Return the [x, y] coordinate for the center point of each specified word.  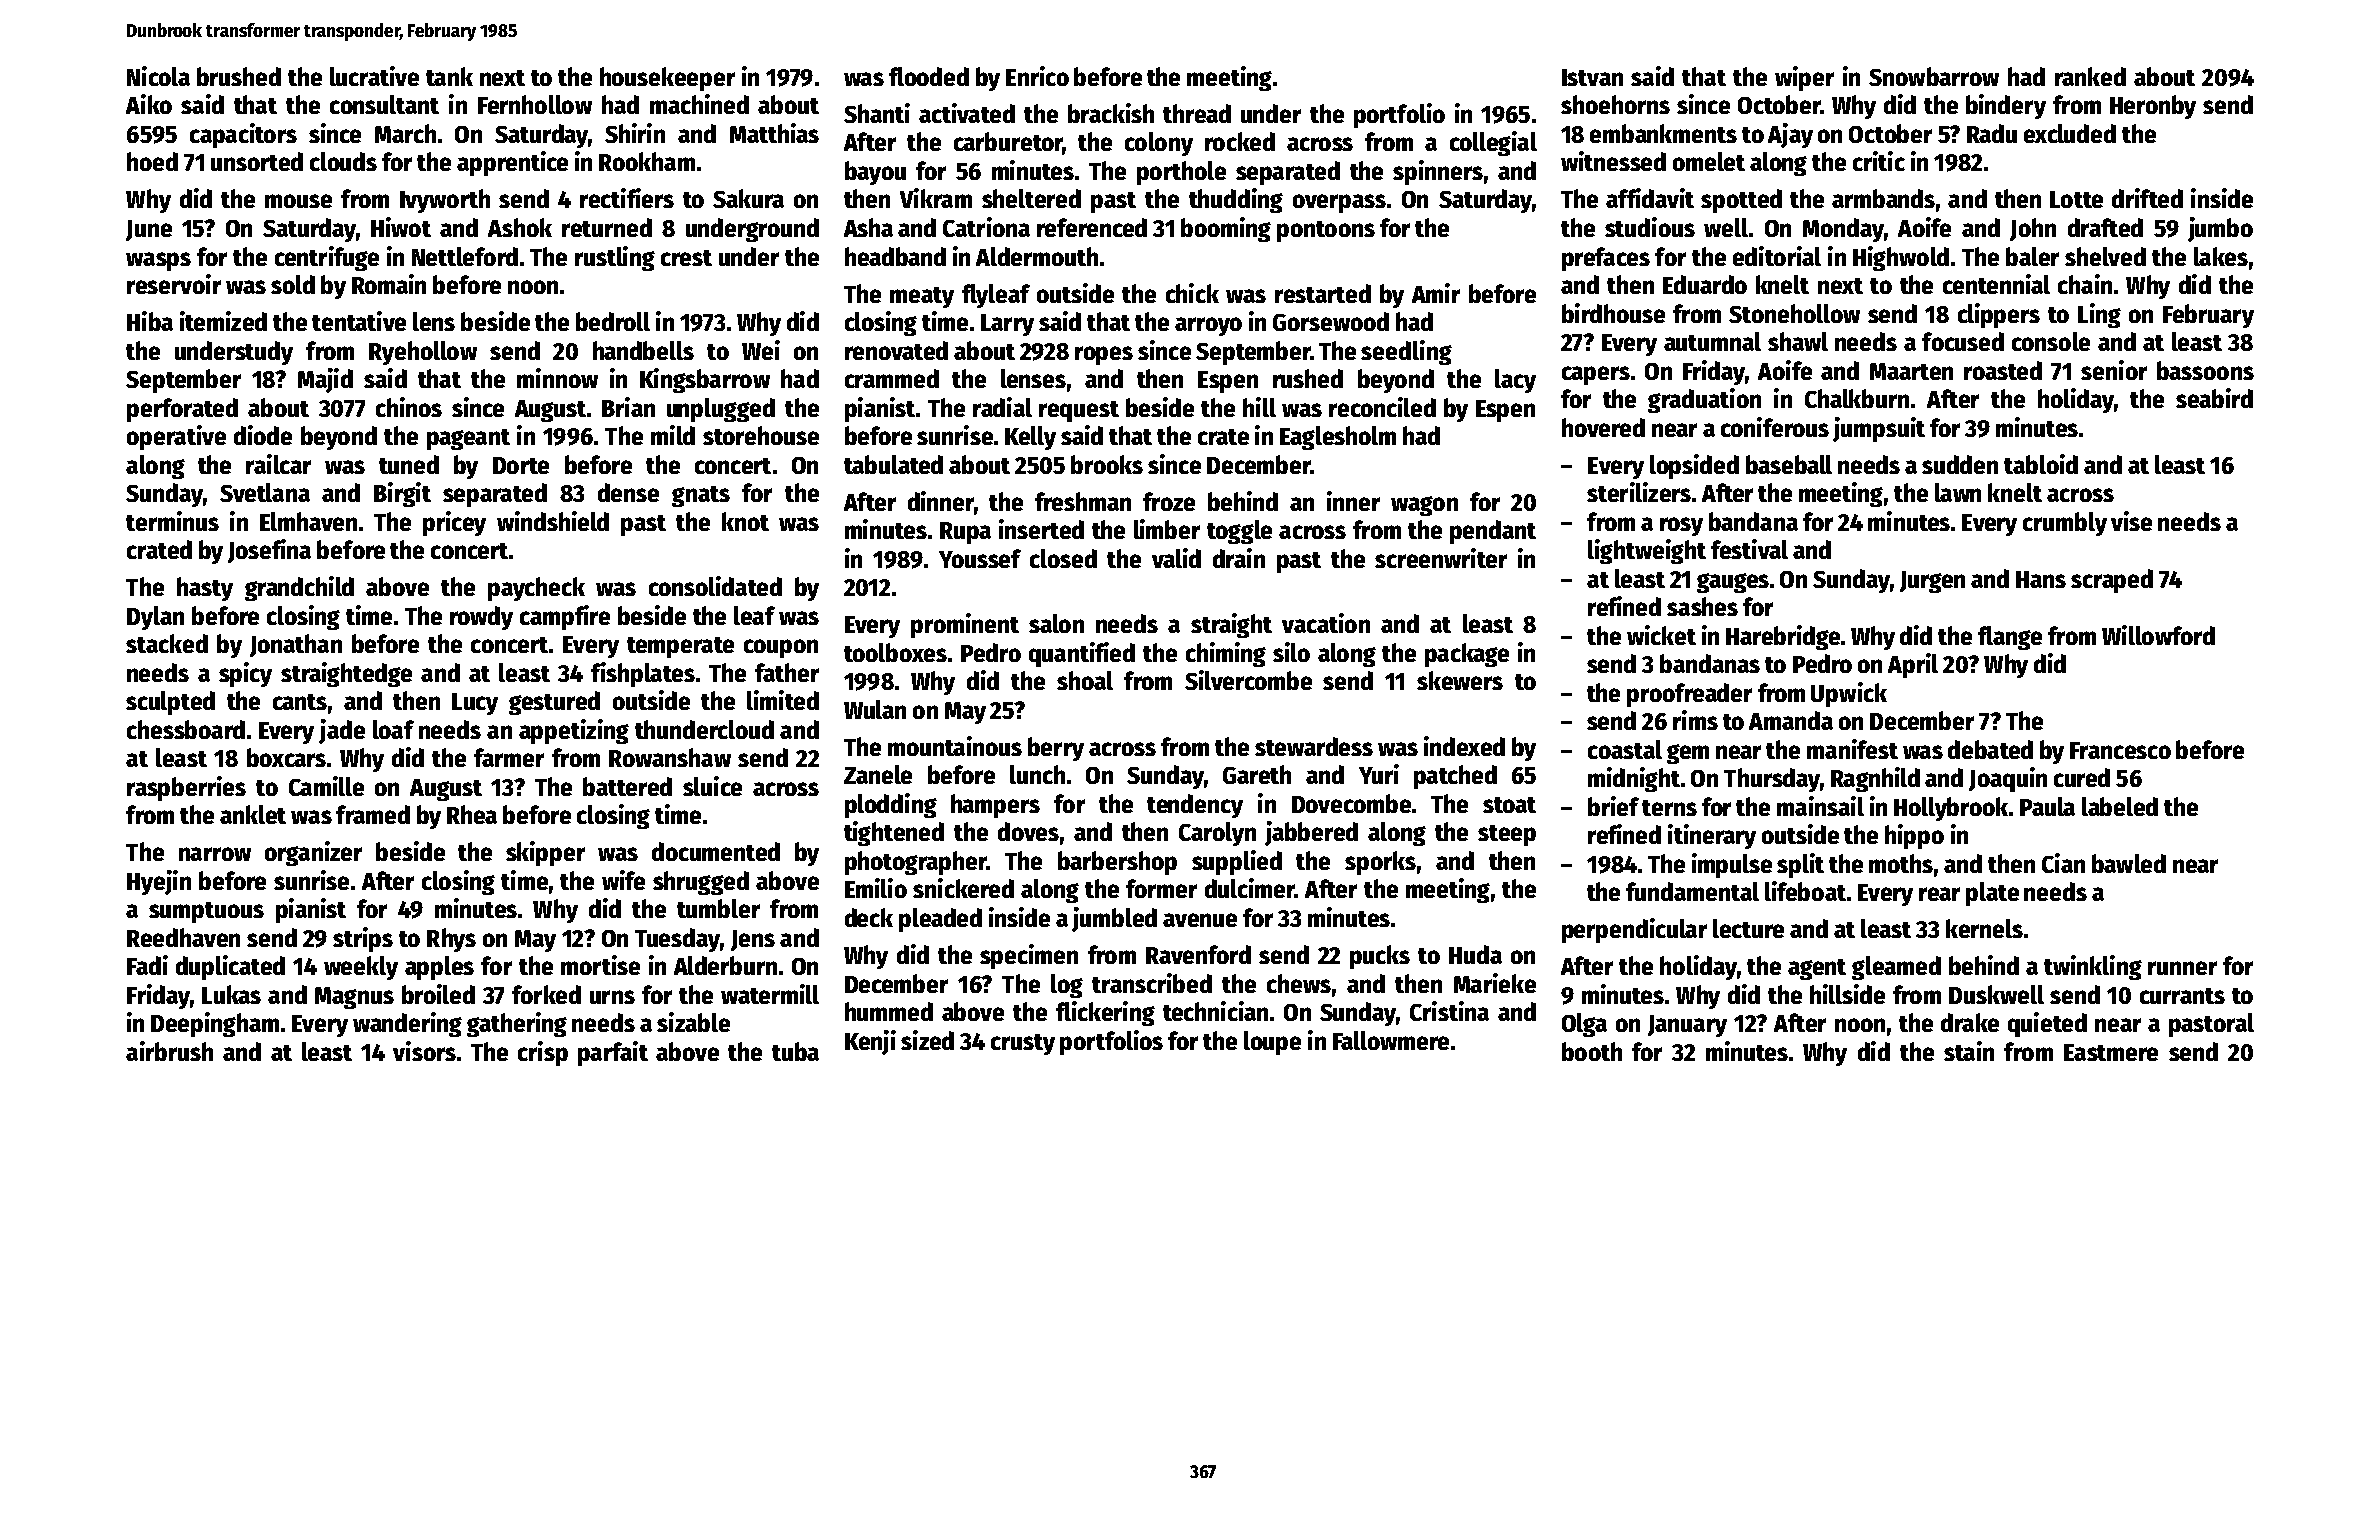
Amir [1436, 293]
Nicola [158, 76]
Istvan [1592, 77]
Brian [628, 407]
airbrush [169, 1051]
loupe [1272, 1043]
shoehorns [1615, 104]
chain [2085, 284]
